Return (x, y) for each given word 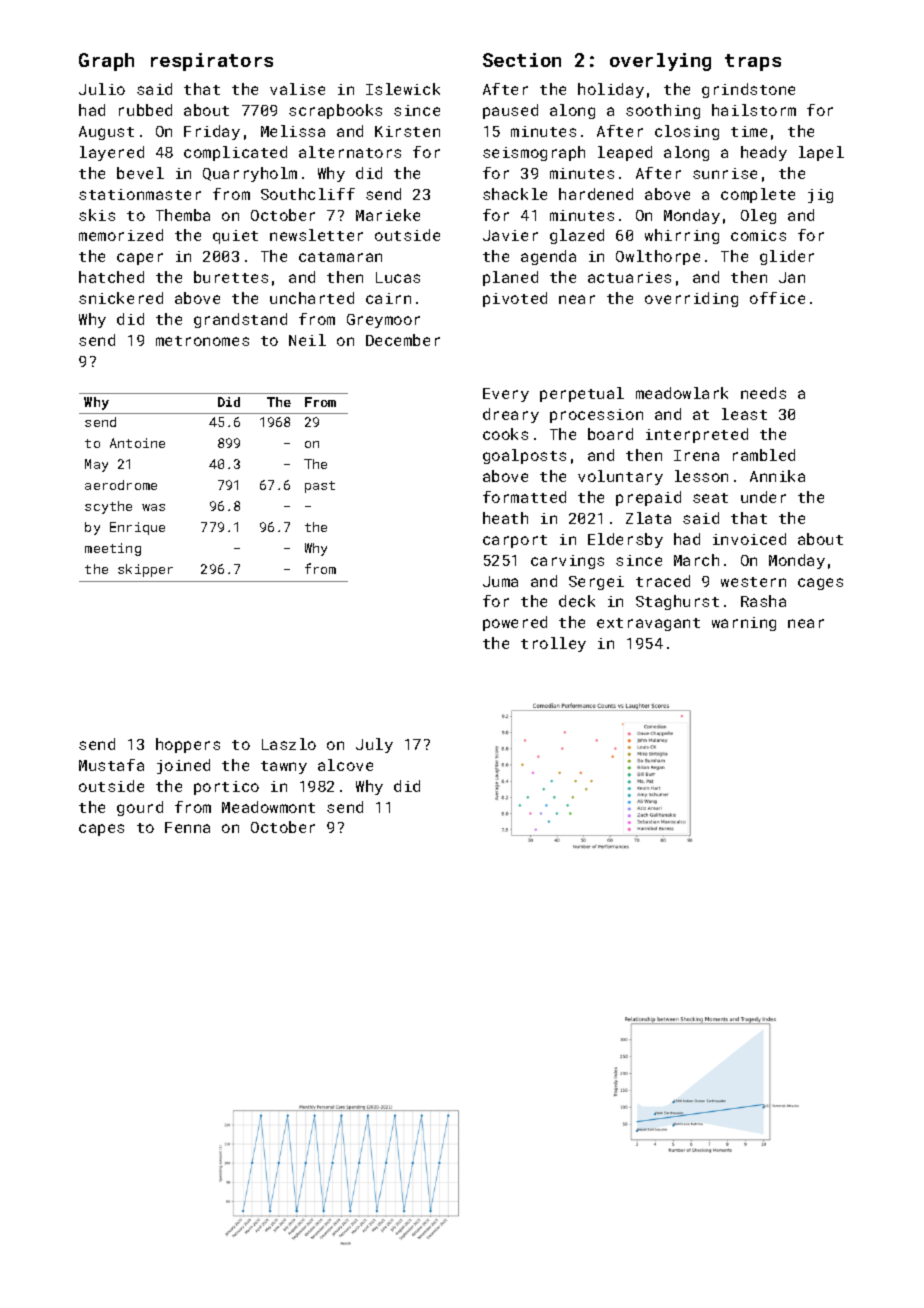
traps (753, 62)
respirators (212, 62)
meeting (113, 549)
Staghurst (677, 602)
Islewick (403, 89)
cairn (388, 298)
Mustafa (111, 765)
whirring (682, 236)
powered (515, 623)
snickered (121, 298)
